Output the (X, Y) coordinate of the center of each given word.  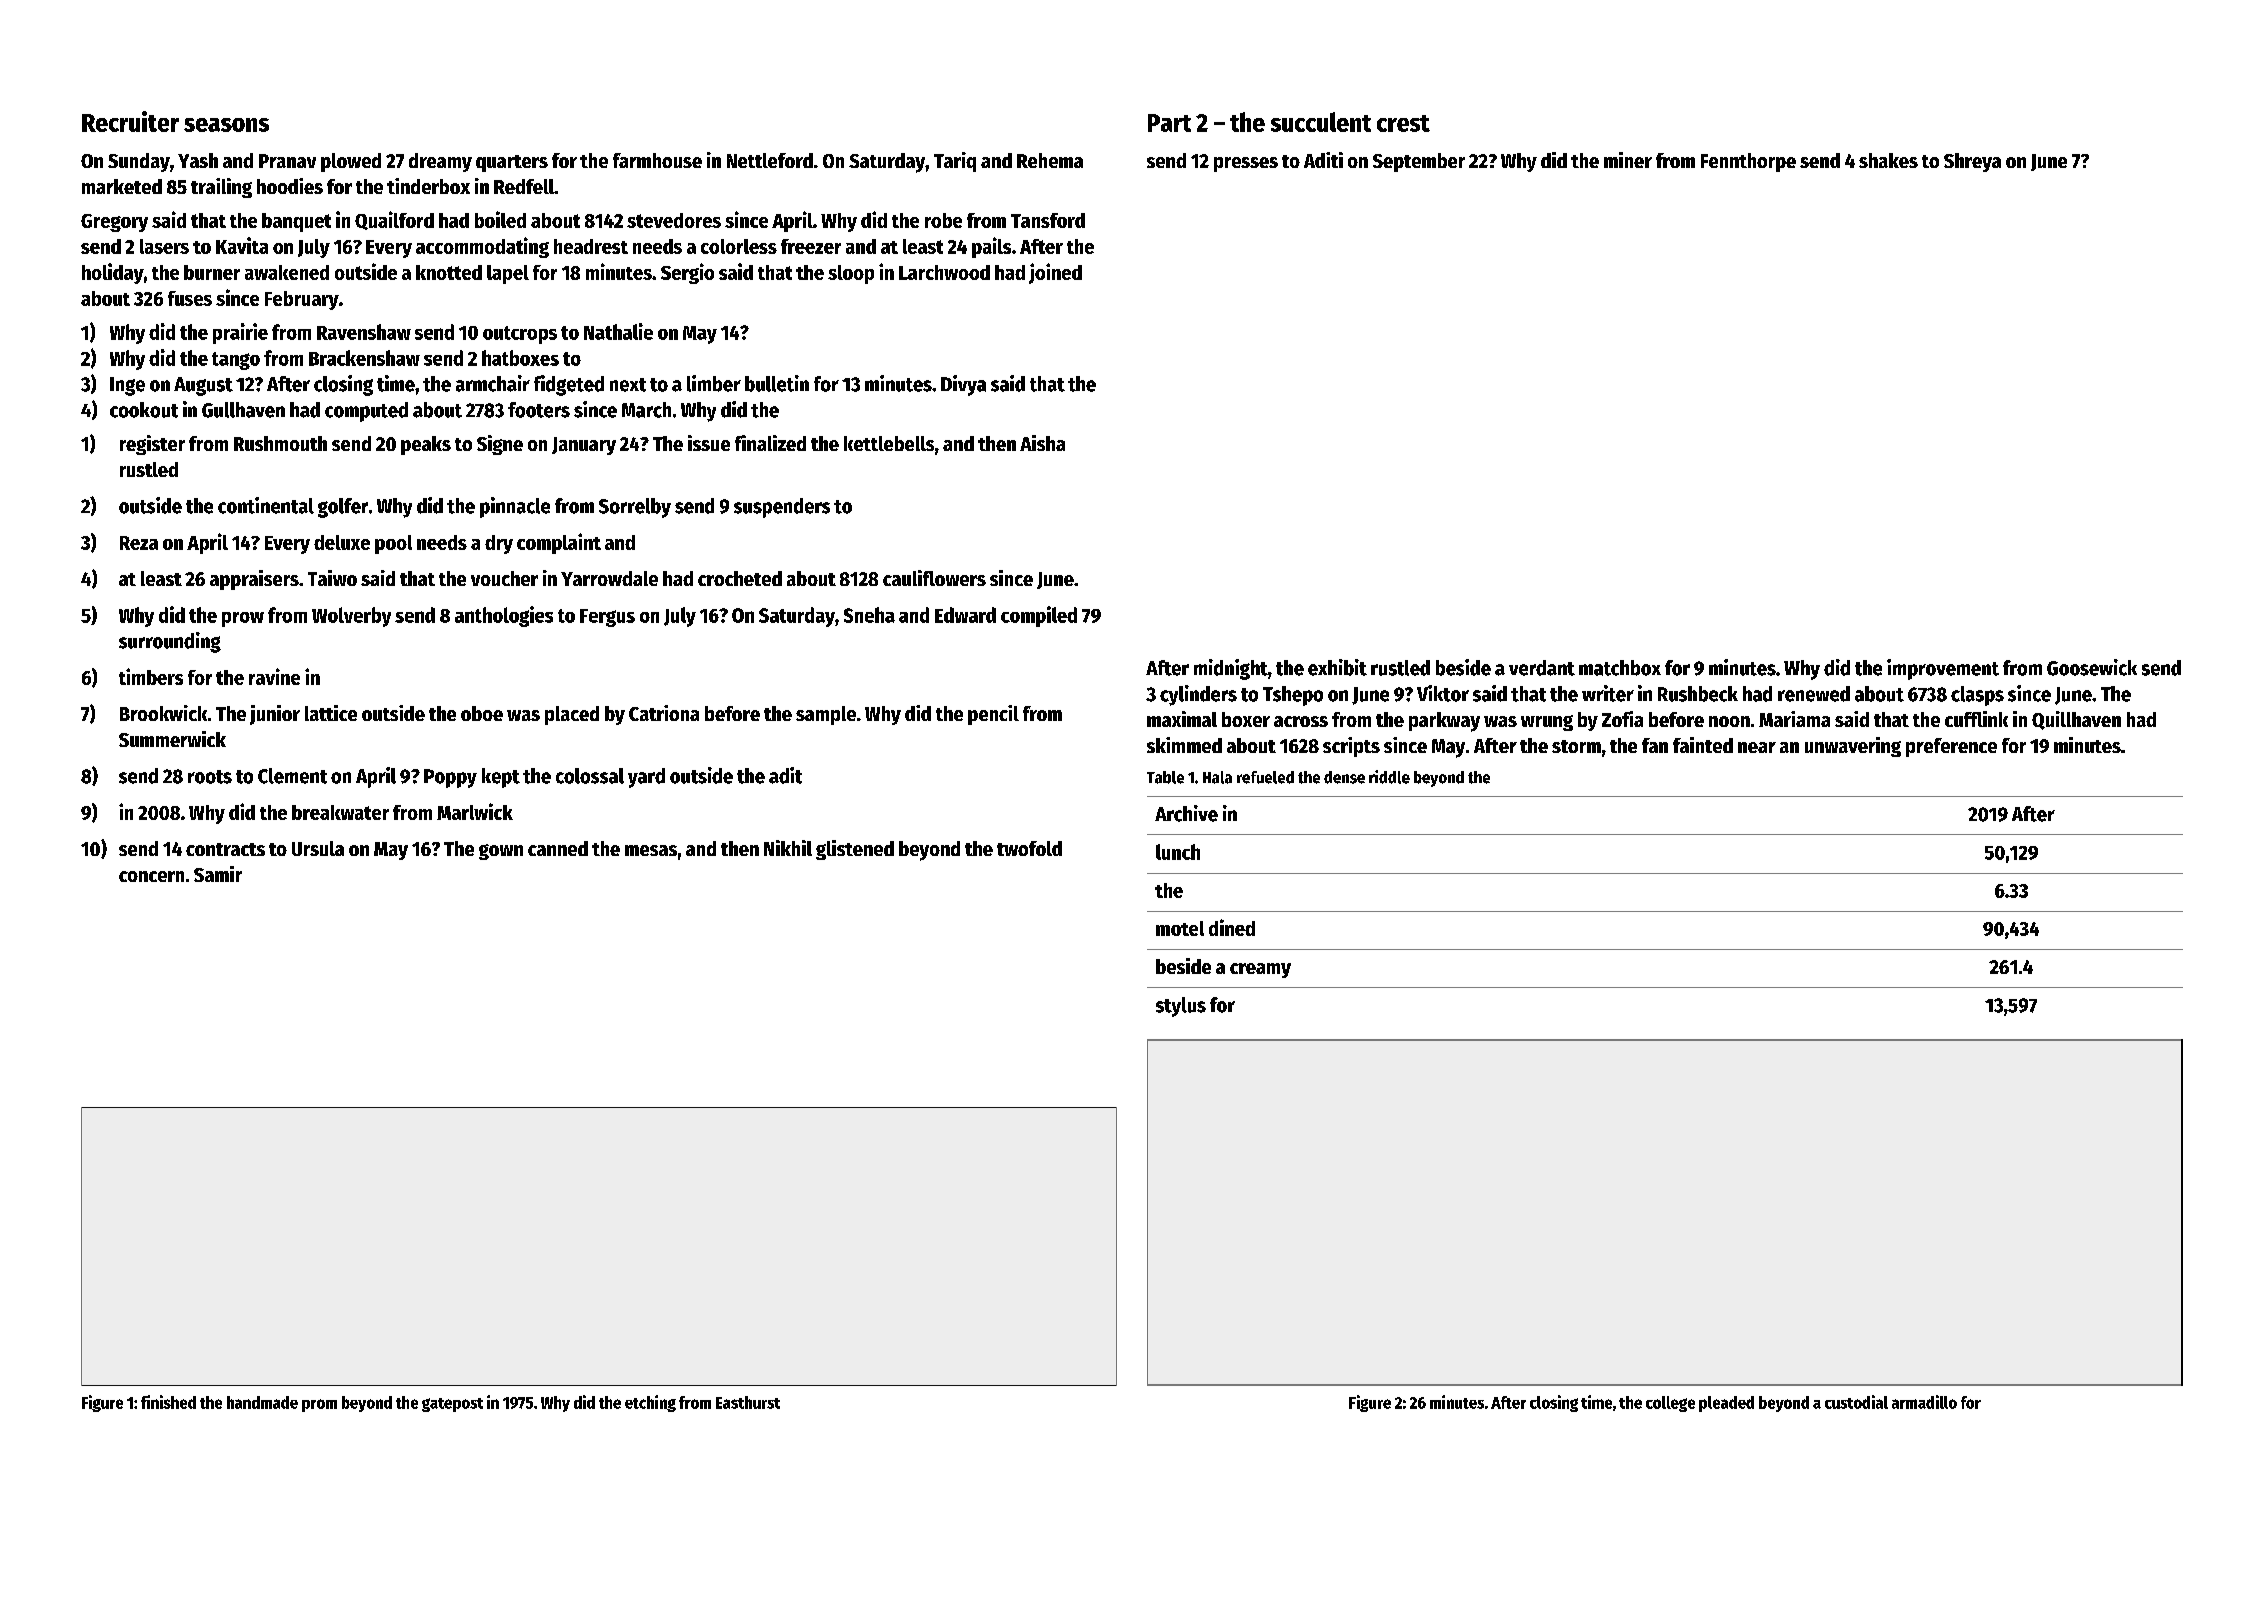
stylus (1181, 1007)
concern (151, 876)
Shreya (1972, 162)
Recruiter (130, 121)
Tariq (955, 162)
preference (1951, 747)
